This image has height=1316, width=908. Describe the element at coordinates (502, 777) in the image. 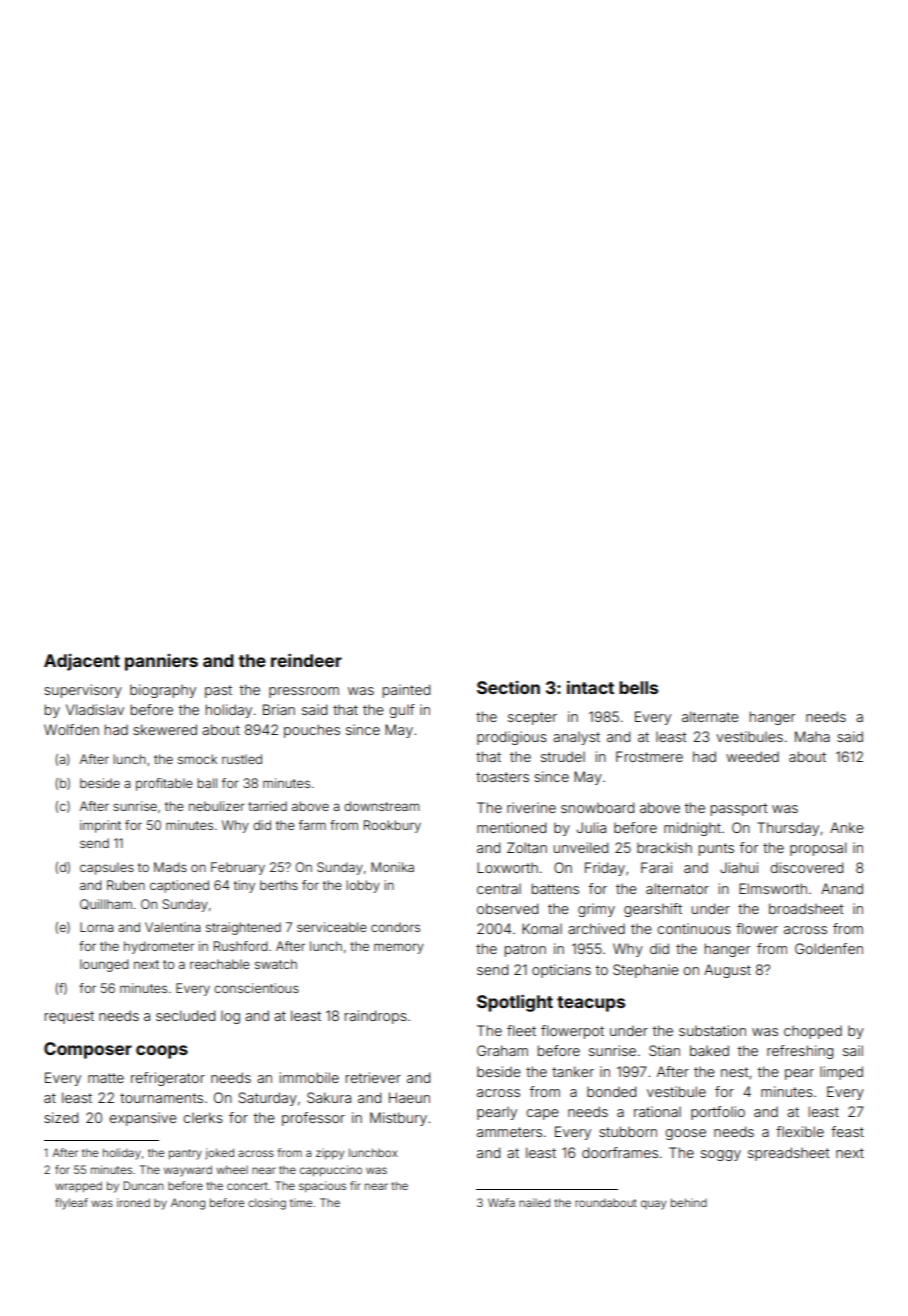

I see `toasters` at that location.
